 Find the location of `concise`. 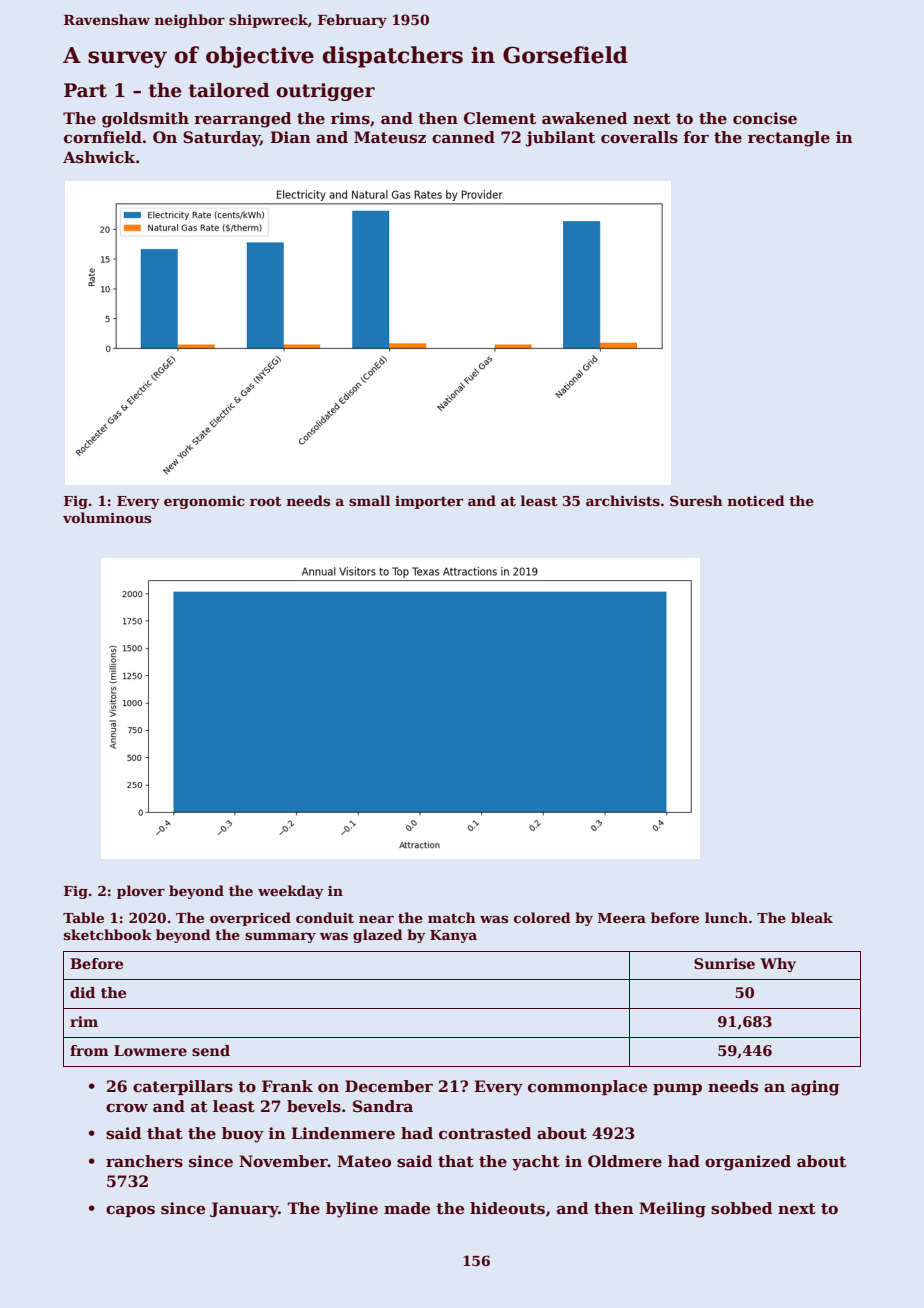

concise is located at coordinates (765, 118).
